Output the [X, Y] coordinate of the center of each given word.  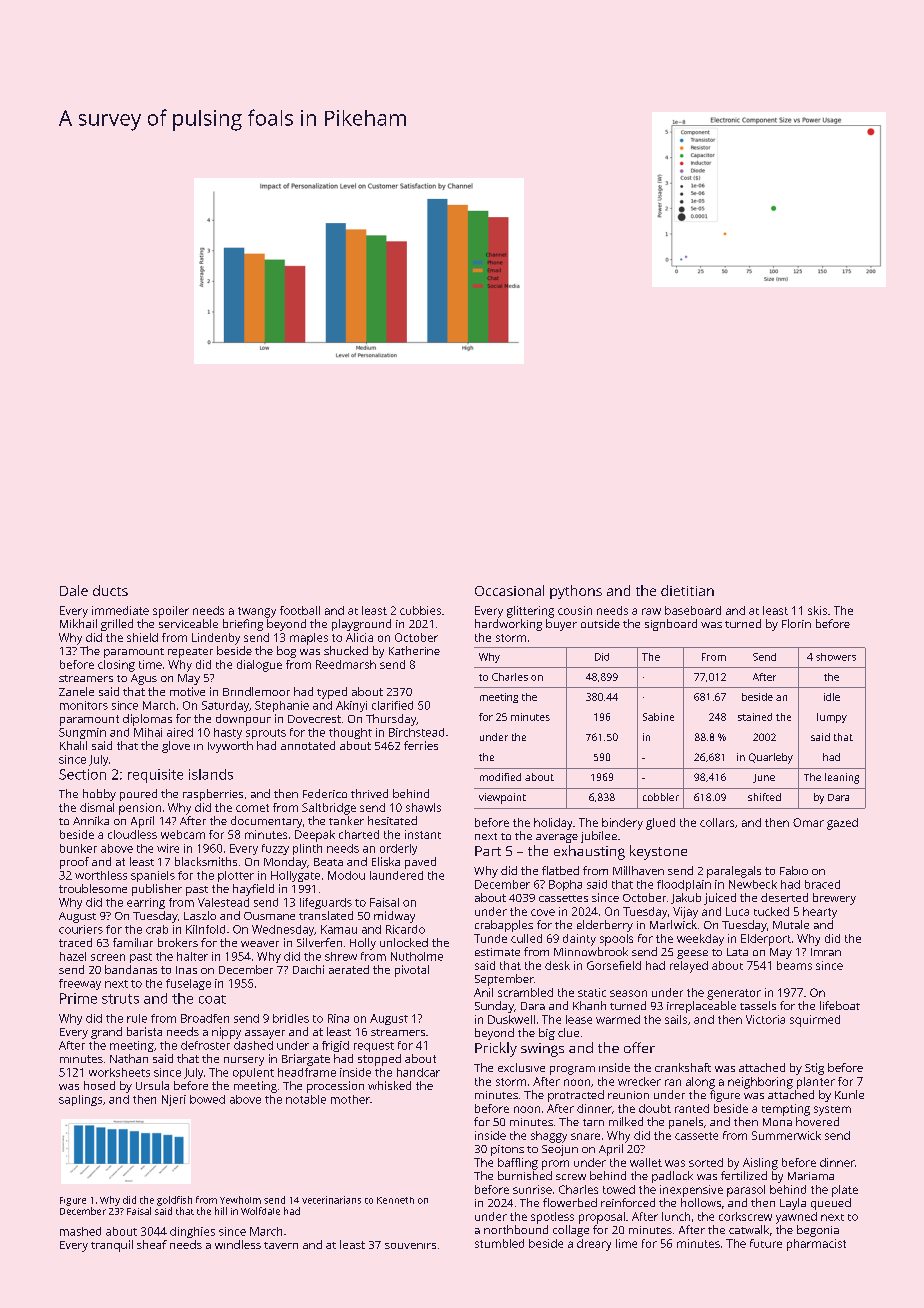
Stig [814, 1069]
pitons [507, 1150]
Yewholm [240, 1200]
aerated [349, 969]
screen [108, 957]
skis [817, 610]
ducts [110, 590]
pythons [576, 592]
